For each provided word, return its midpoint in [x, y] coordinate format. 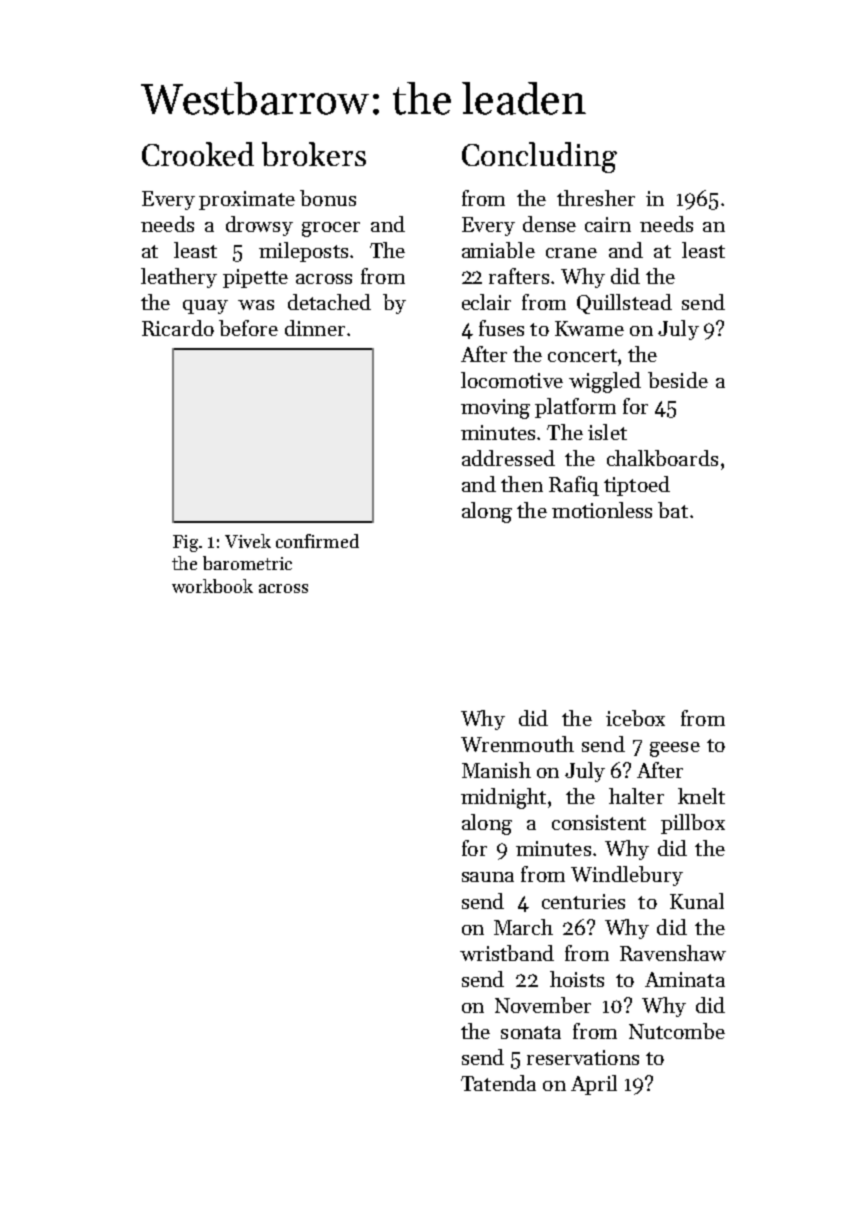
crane [571, 253]
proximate [247, 200]
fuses [501, 328]
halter [636, 796]
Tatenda [498, 1083]
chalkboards [662, 458]
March [523, 927]
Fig [185, 543]
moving [495, 409]
